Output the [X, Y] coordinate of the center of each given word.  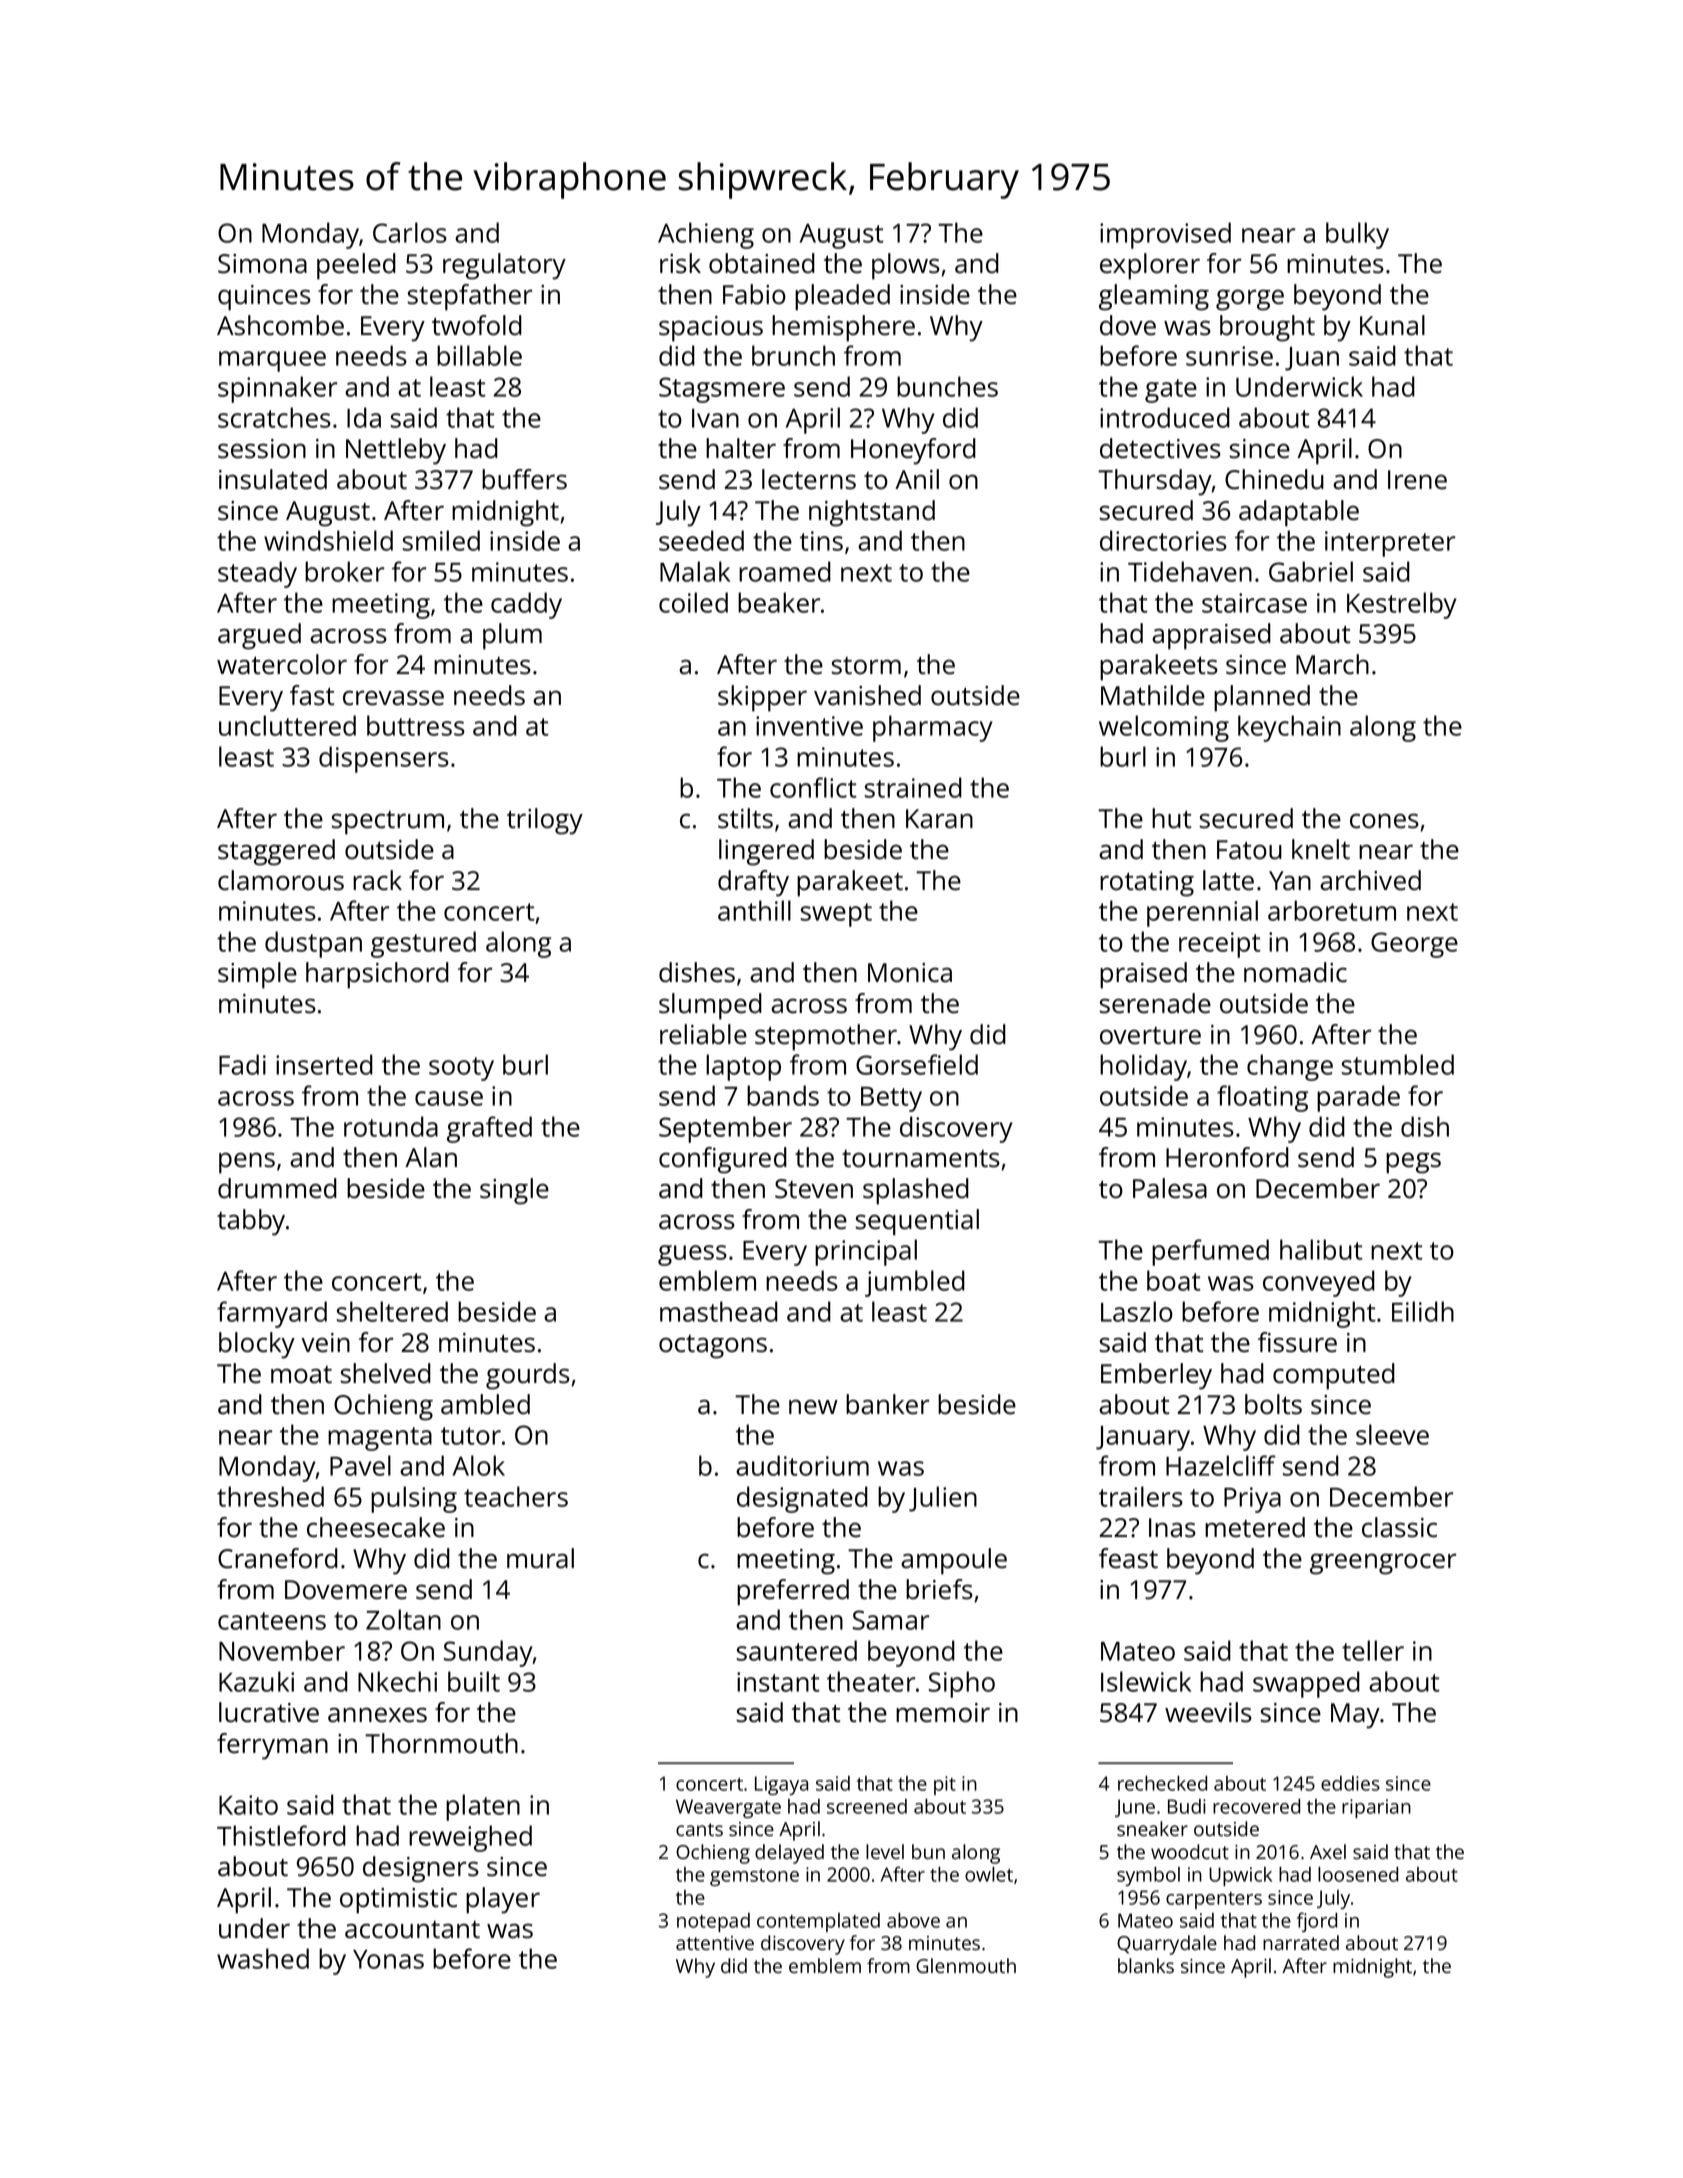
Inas [1172, 1528]
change [1290, 1067]
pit [945, 1785]
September [725, 1129]
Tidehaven [1190, 571]
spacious [711, 329]
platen [483, 1807]
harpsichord [377, 975]
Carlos [410, 232]
